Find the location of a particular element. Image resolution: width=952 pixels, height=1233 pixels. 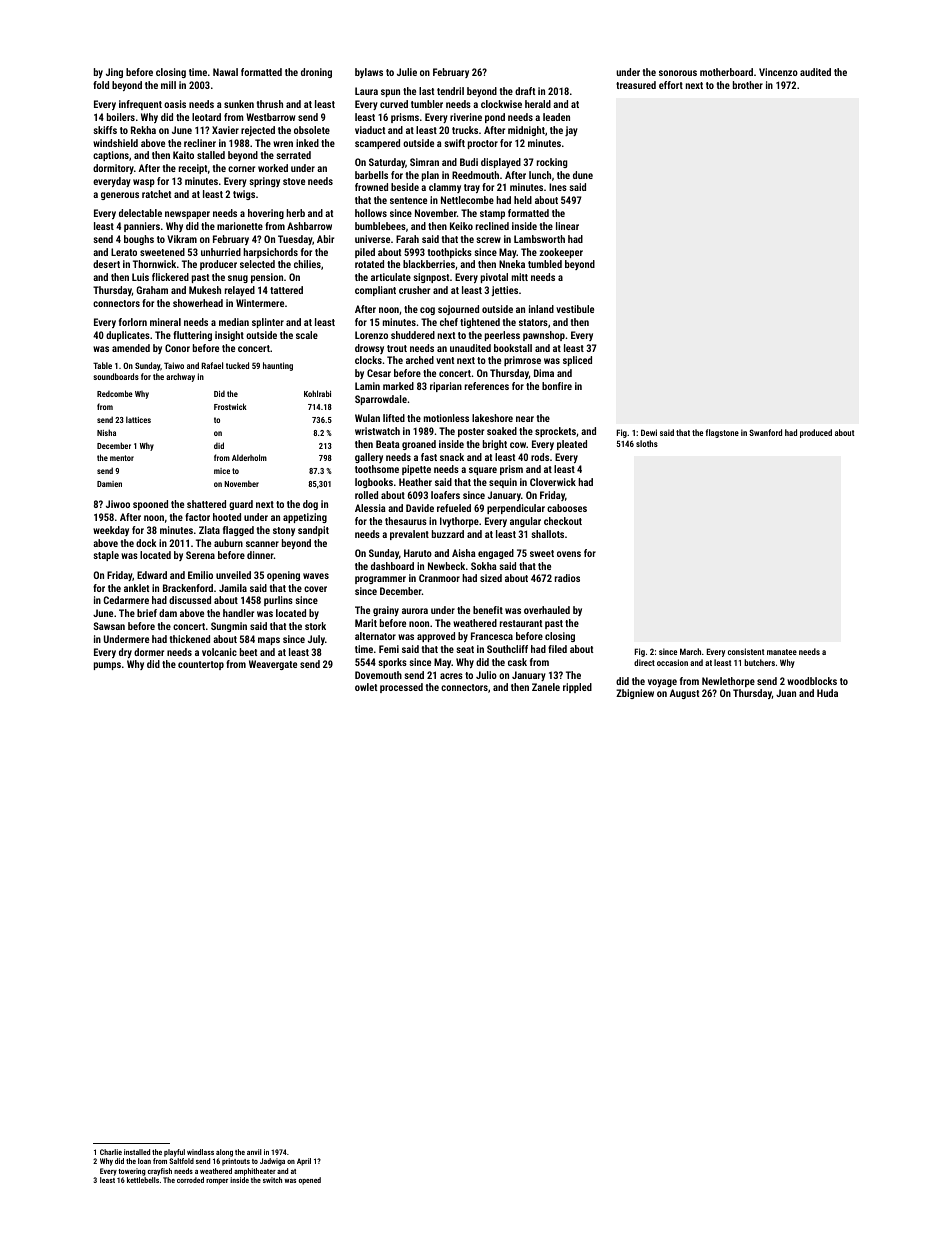

kettlebells is located at coordinates (143, 1180).
